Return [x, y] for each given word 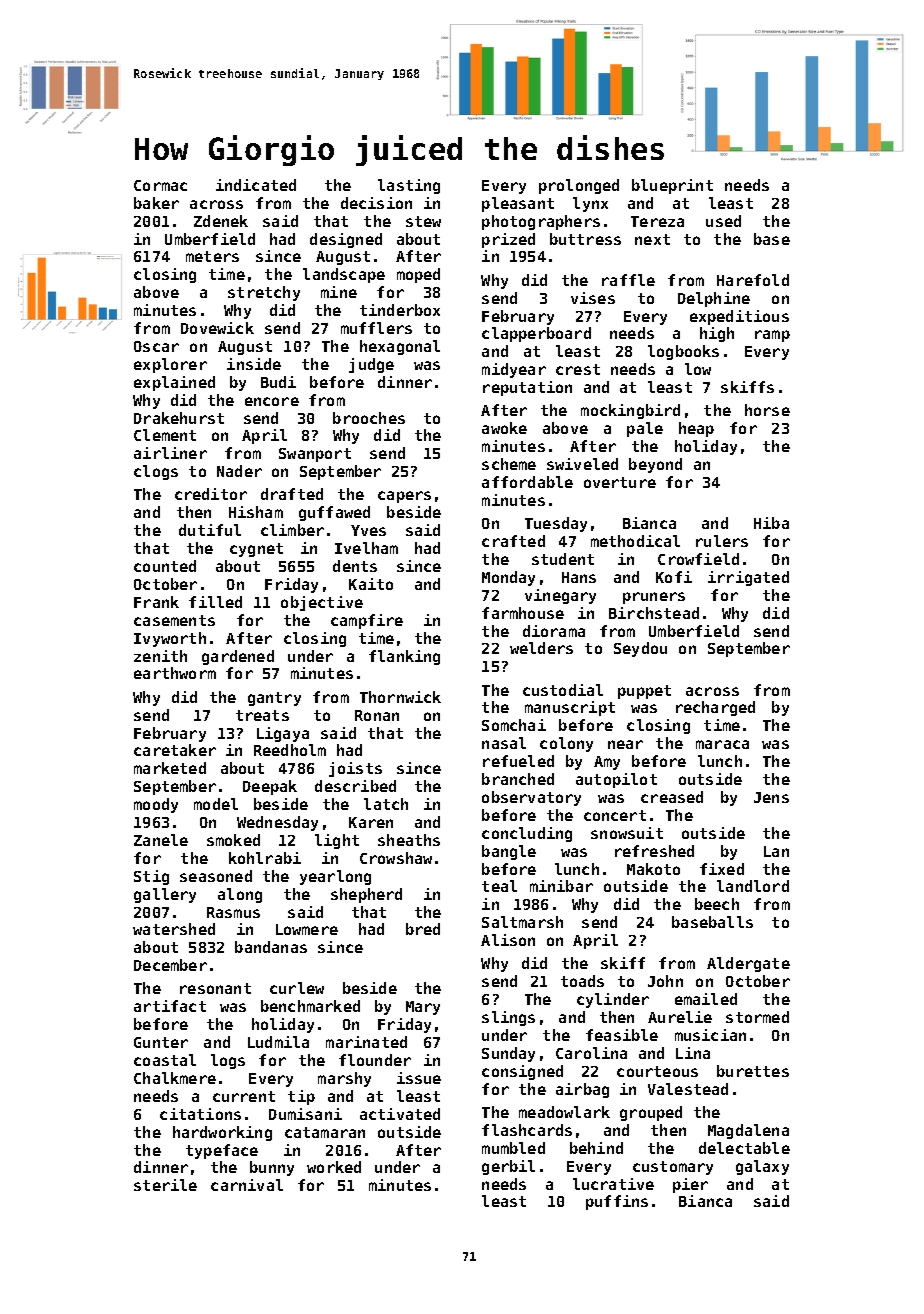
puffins [617, 1202]
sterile [165, 1185]
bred [423, 929]
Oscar [156, 346]
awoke [504, 428]
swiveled [582, 464]
